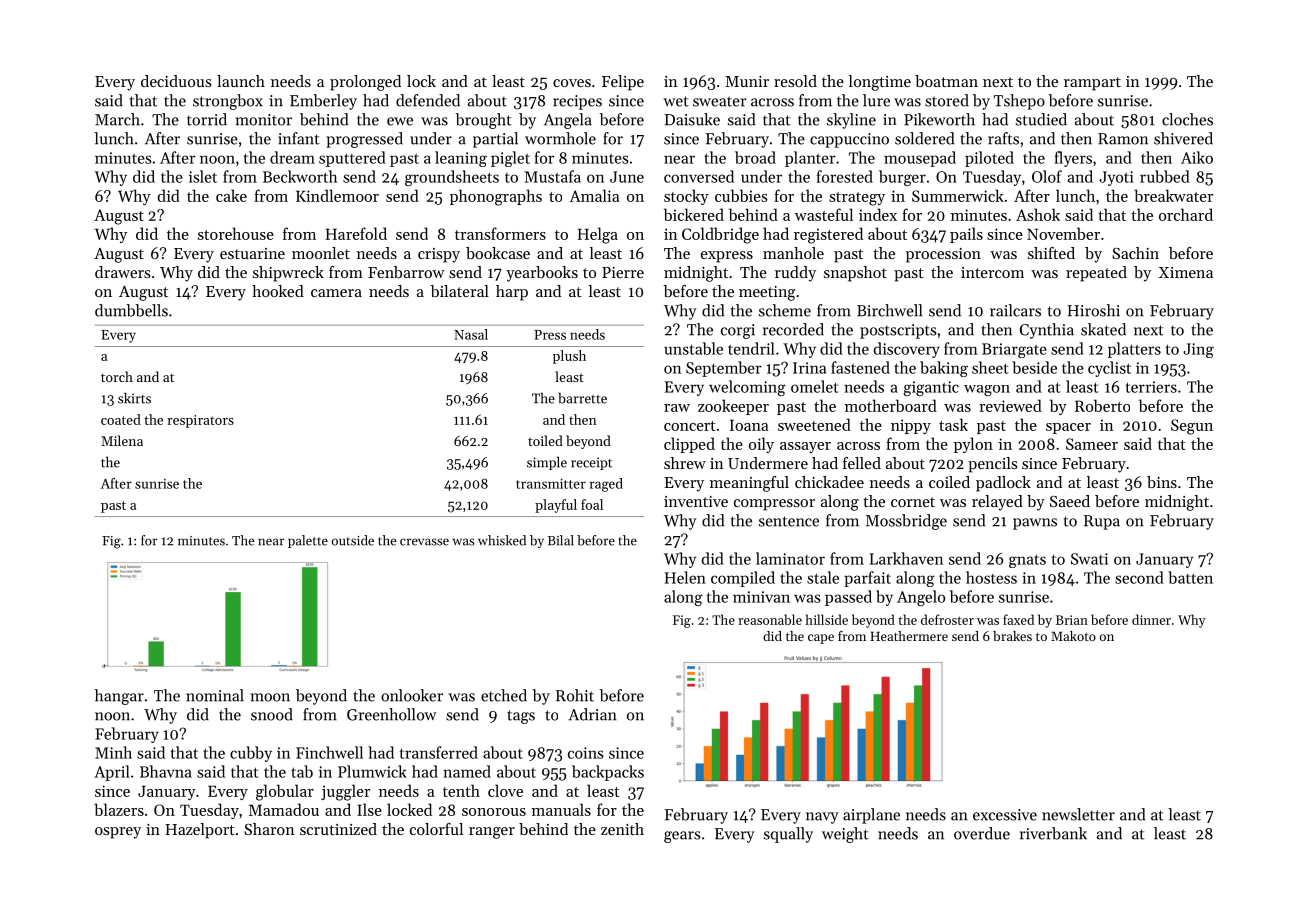 This screenshot has height=924, width=1308. Describe the element at coordinates (118, 833) in the screenshot. I see `osprey` at that location.
